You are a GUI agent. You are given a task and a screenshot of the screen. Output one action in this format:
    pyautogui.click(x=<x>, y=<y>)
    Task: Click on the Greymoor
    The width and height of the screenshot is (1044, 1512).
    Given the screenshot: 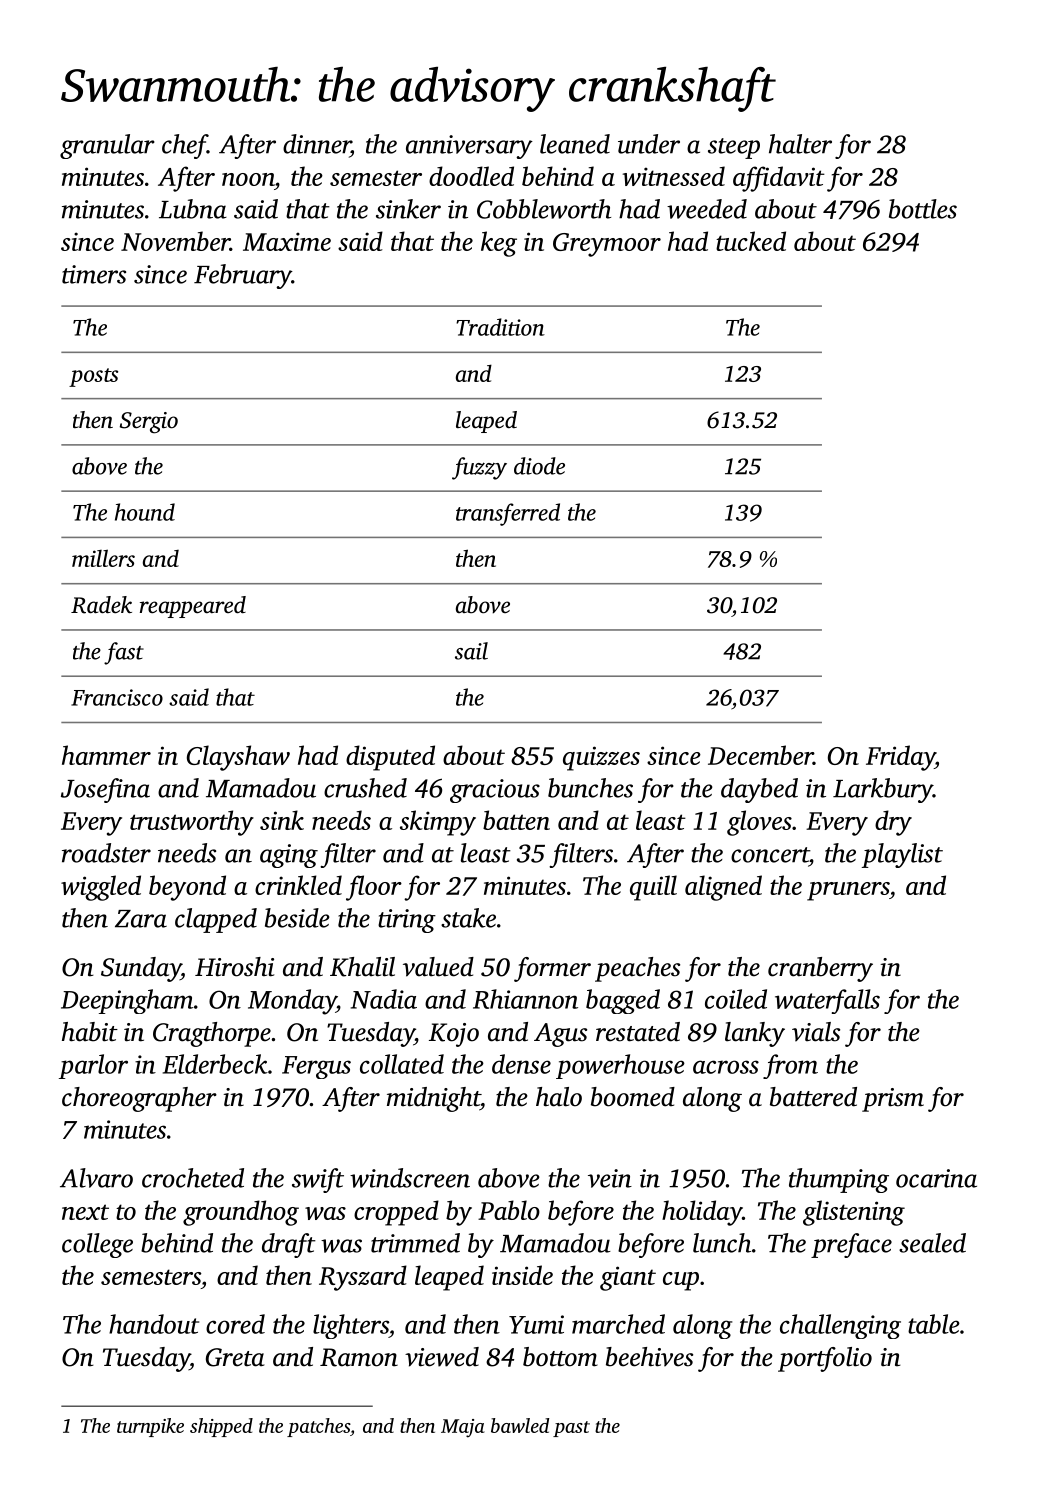 What is the action you would take?
    pyautogui.click(x=607, y=245)
